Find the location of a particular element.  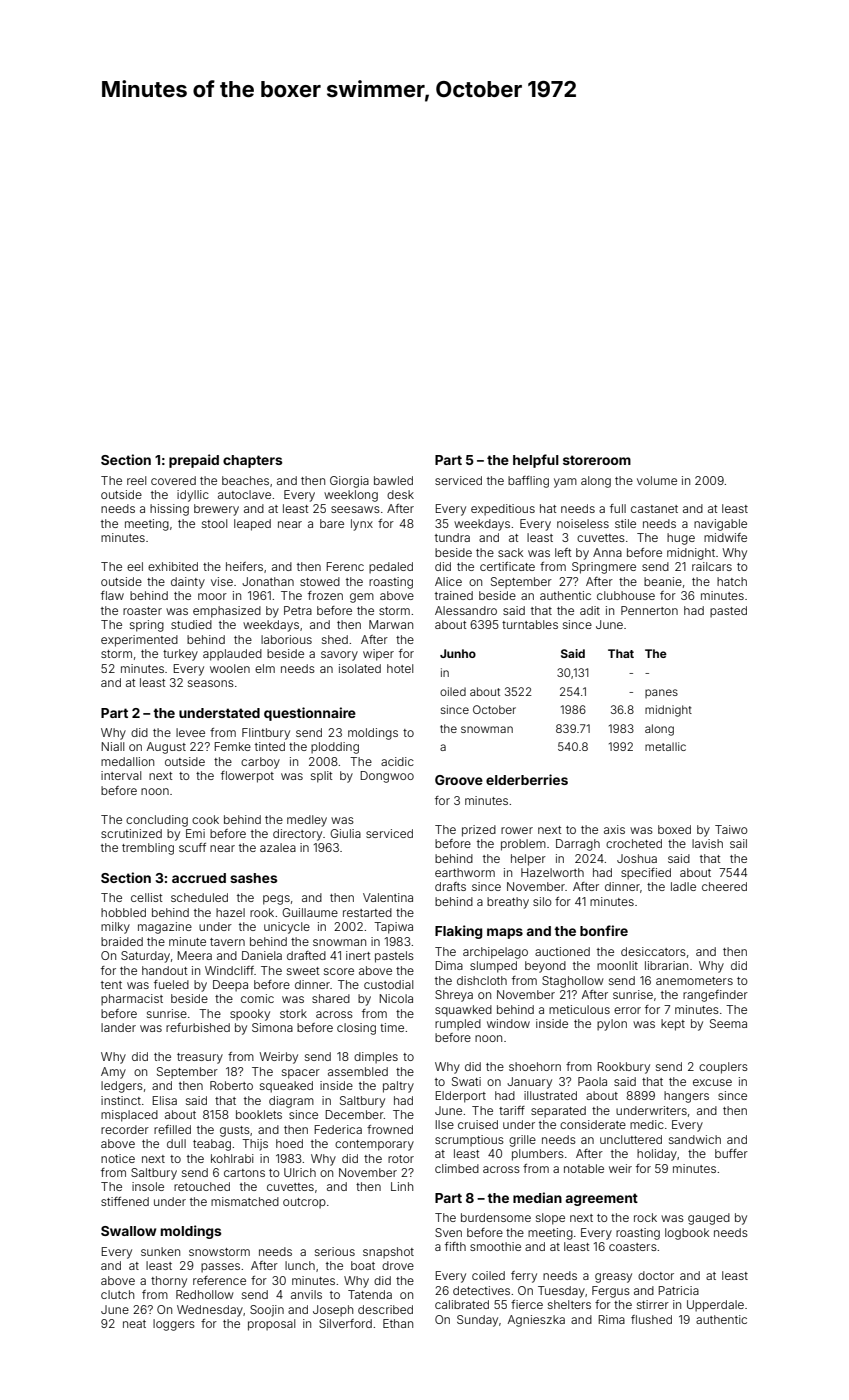

Shreya is located at coordinates (454, 996).
